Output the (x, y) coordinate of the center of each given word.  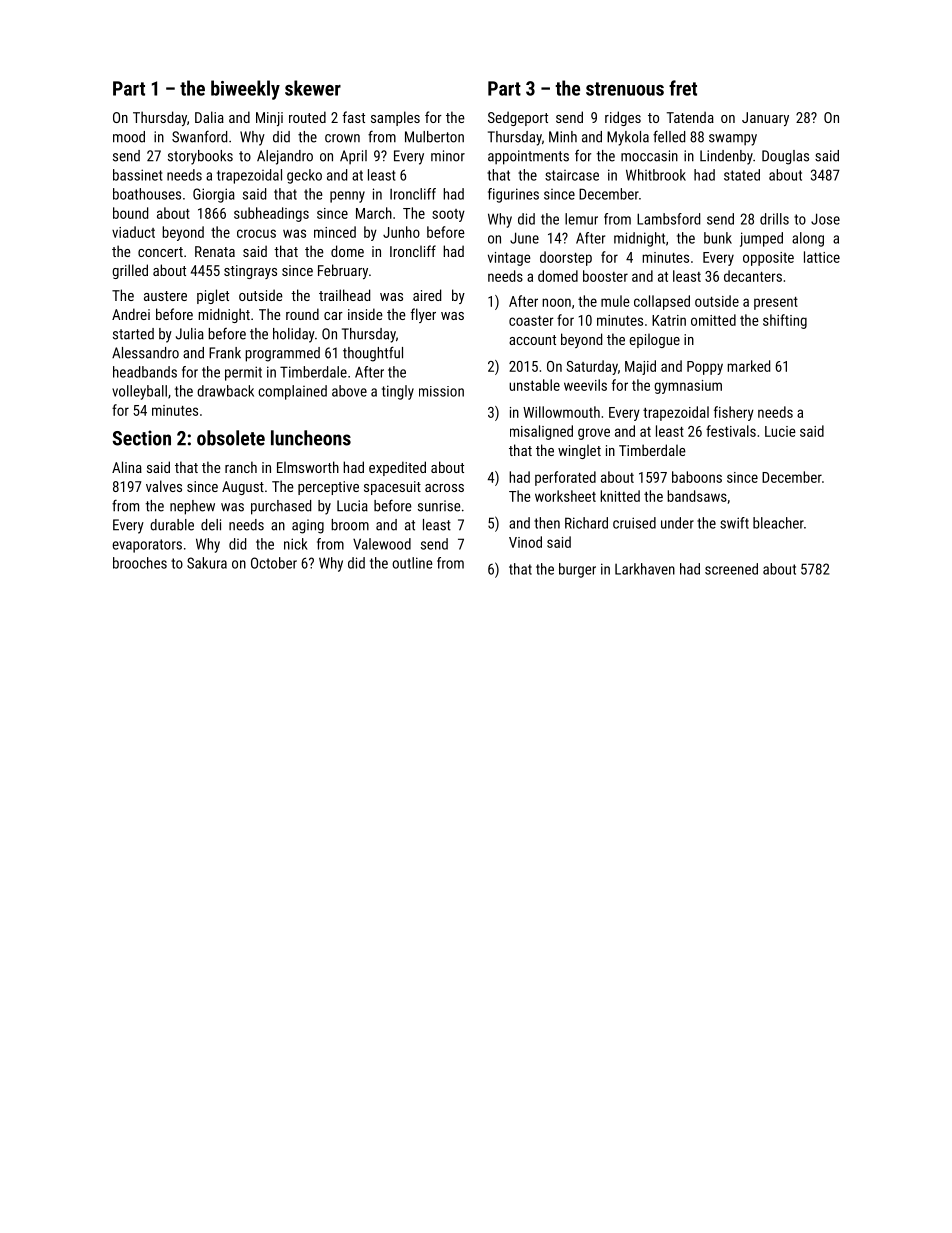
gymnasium (688, 387)
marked (748, 366)
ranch (241, 467)
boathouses (147, 194)
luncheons (311, 438)
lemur (581, 219)
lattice (822, 257)
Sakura (207, 563)
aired (427, 295)
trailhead (344, 295)
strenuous (625, 89)
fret (683, 88)
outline (412, 563)
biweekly (245, 90)
